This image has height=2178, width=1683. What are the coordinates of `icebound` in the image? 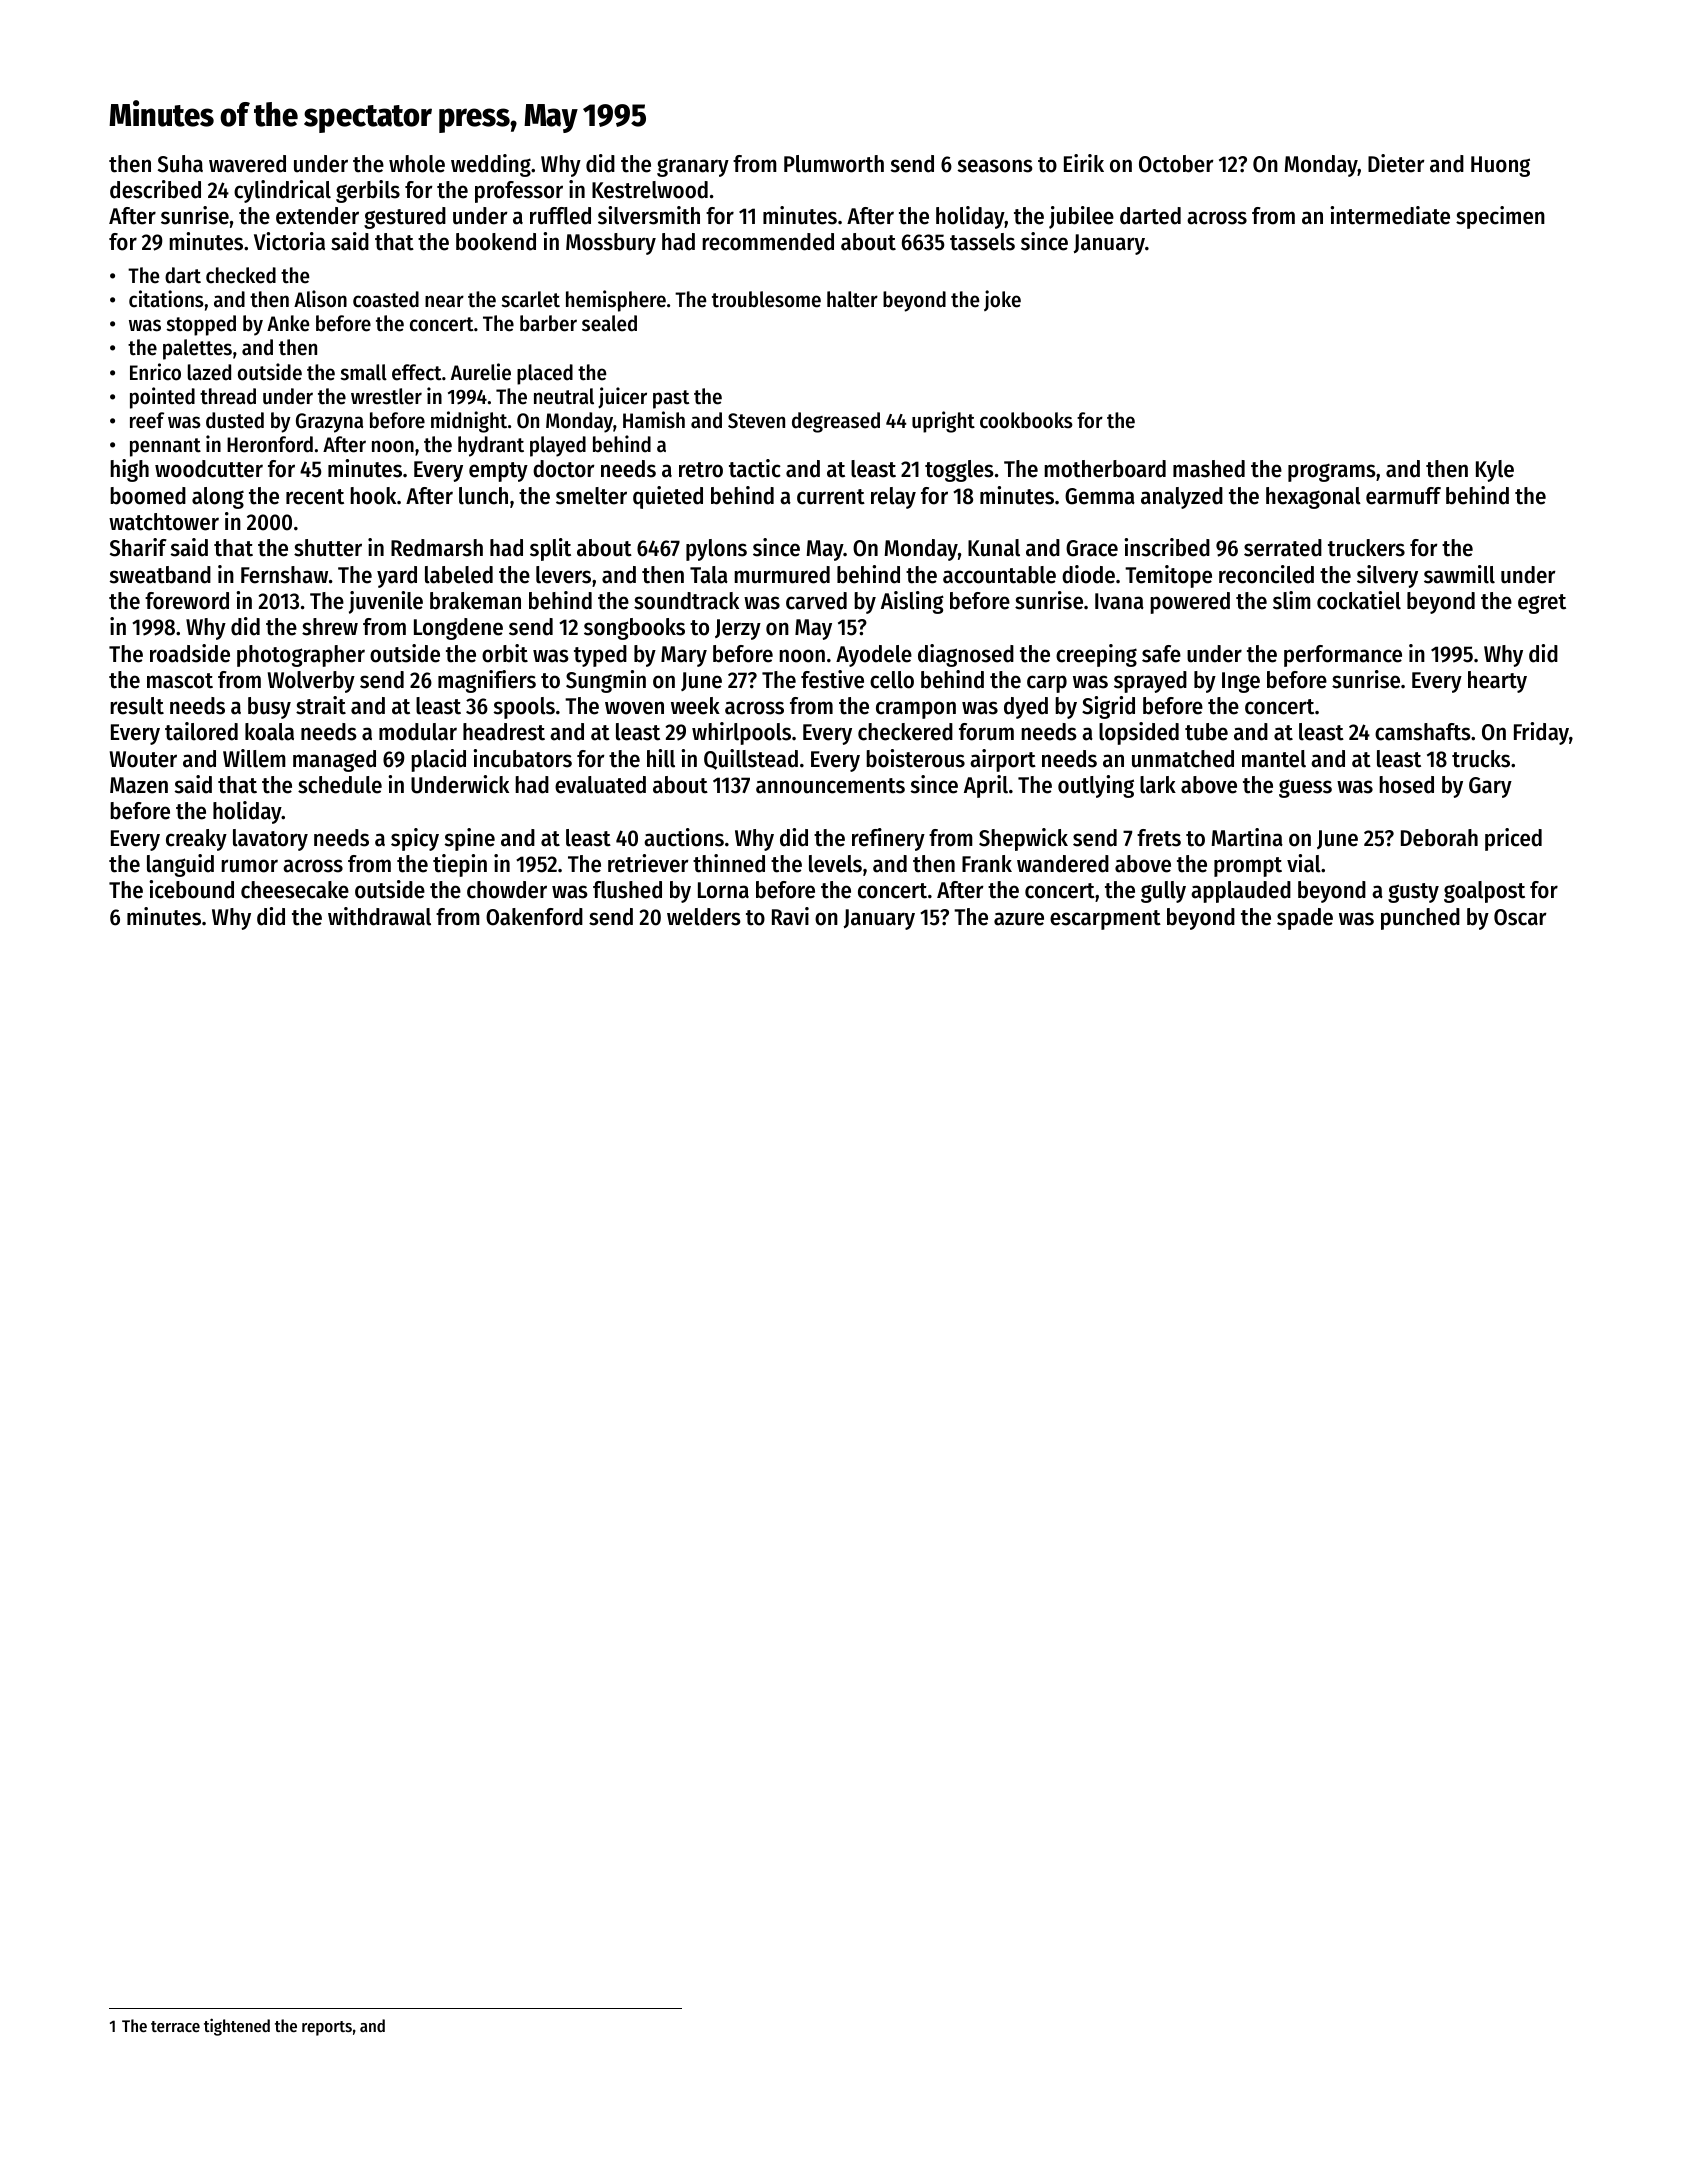 It's located at (191, 889).
